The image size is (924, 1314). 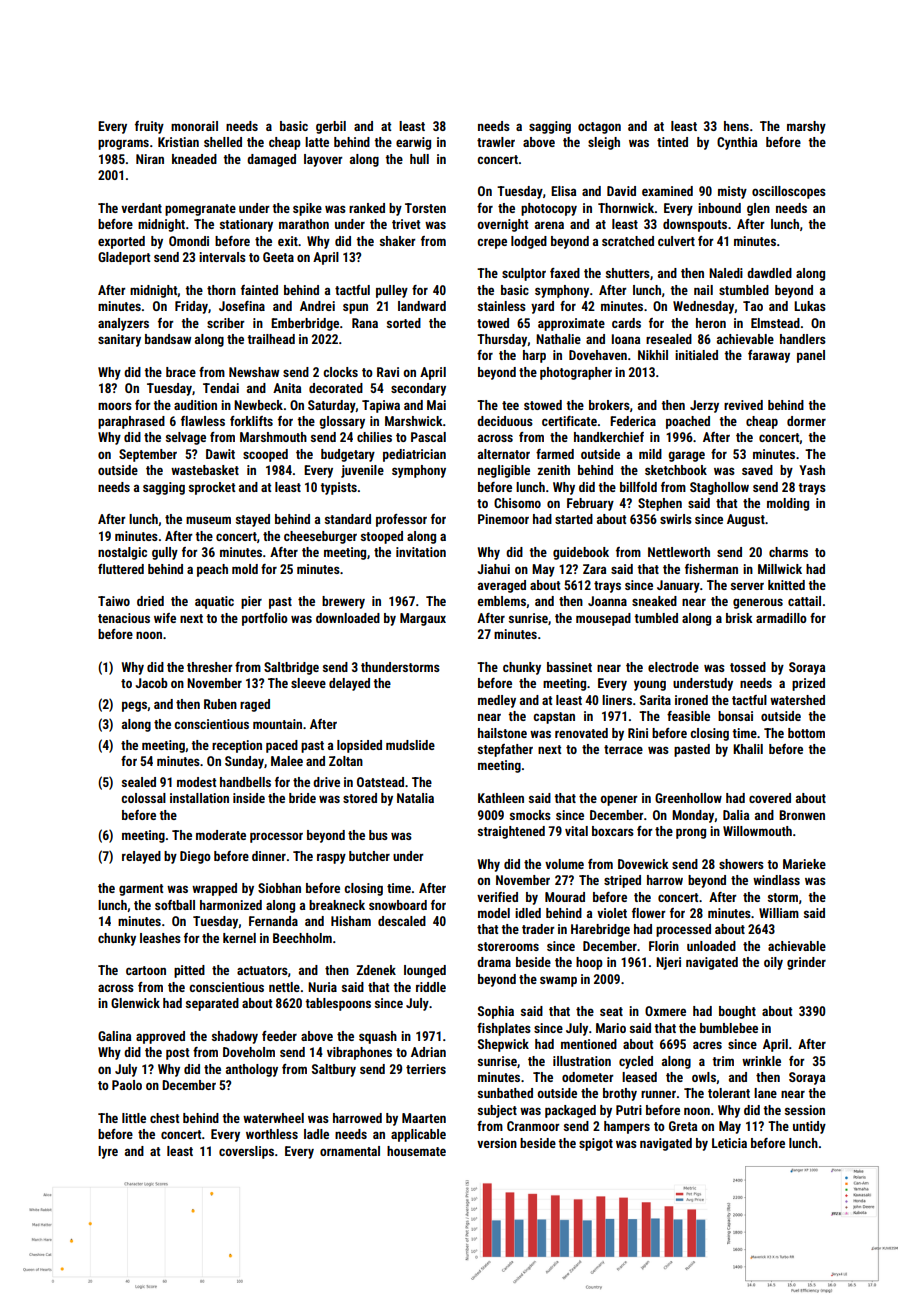 What do you see at coordinates (555, 454) in the image?
I see `farmed` at bounding box center [555, 454].
